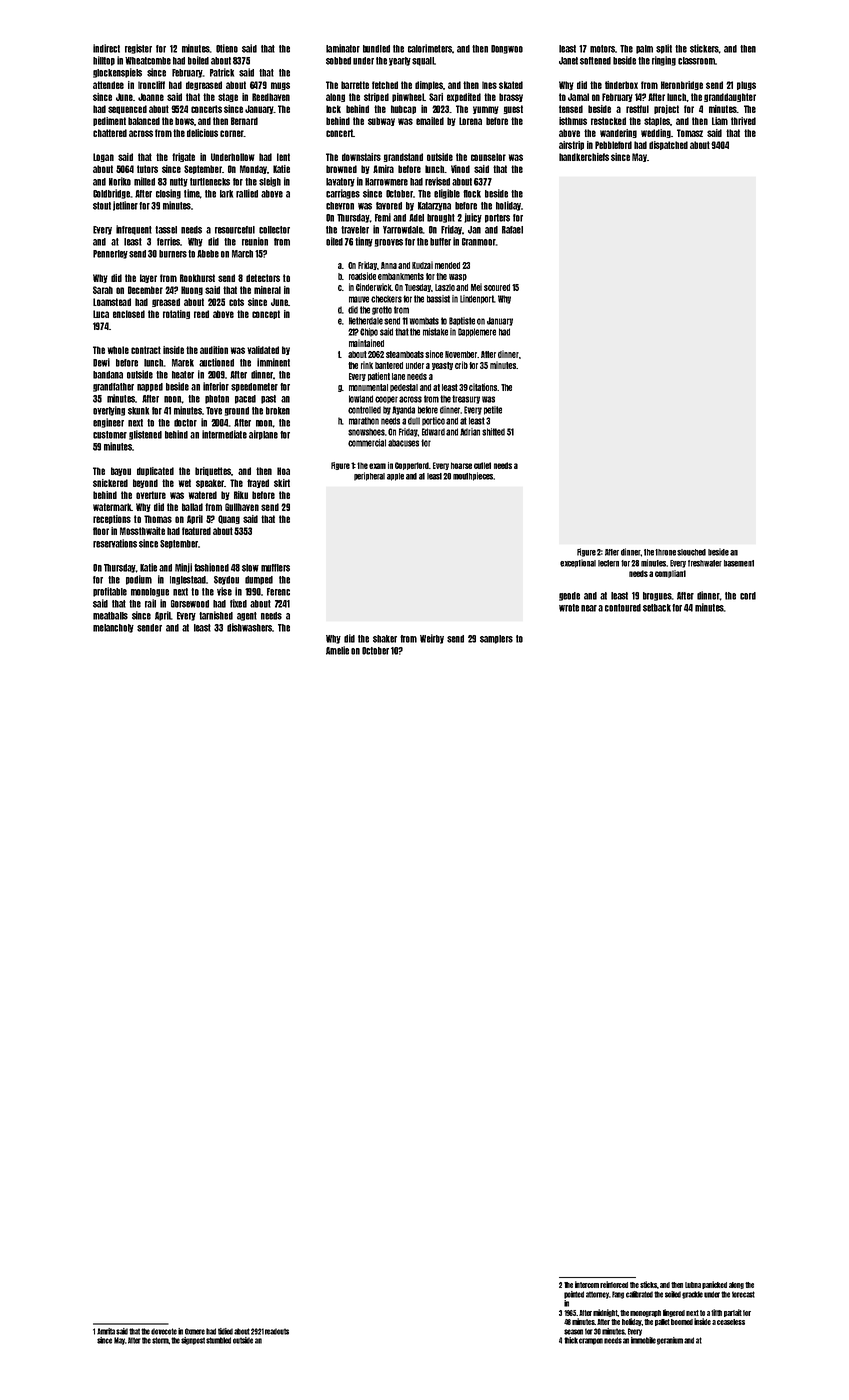 Image resolution: width=849 pixels, height=1400 pixels. Describe the element at coordinates (483, 387) in the screenshot. I see `citations` at that location.
